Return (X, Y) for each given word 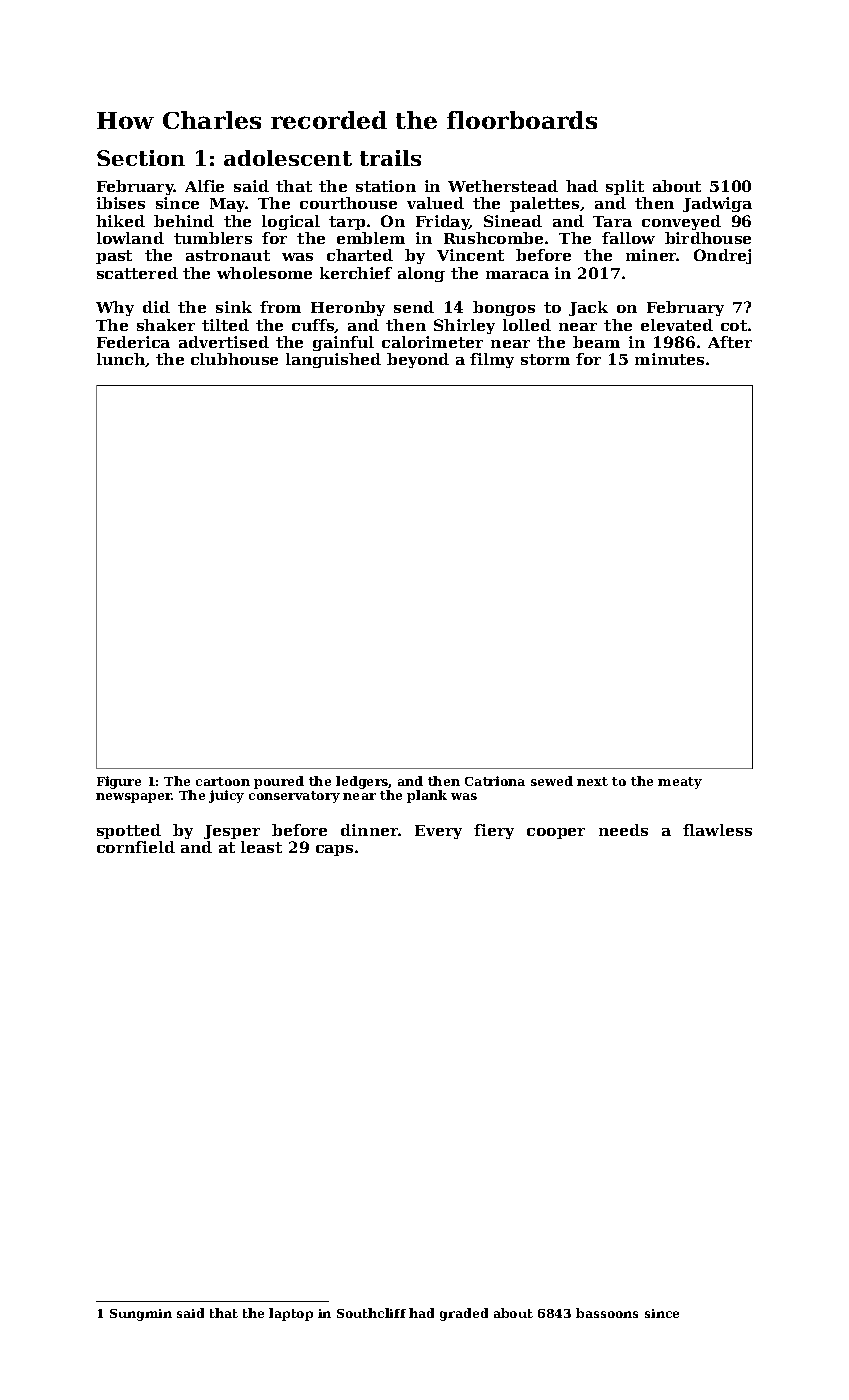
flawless (717, 830)
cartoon (223, 781)
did (156, 307)
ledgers (362, 782)
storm (545, 359)
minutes (669, 359)
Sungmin (141, 1315)
